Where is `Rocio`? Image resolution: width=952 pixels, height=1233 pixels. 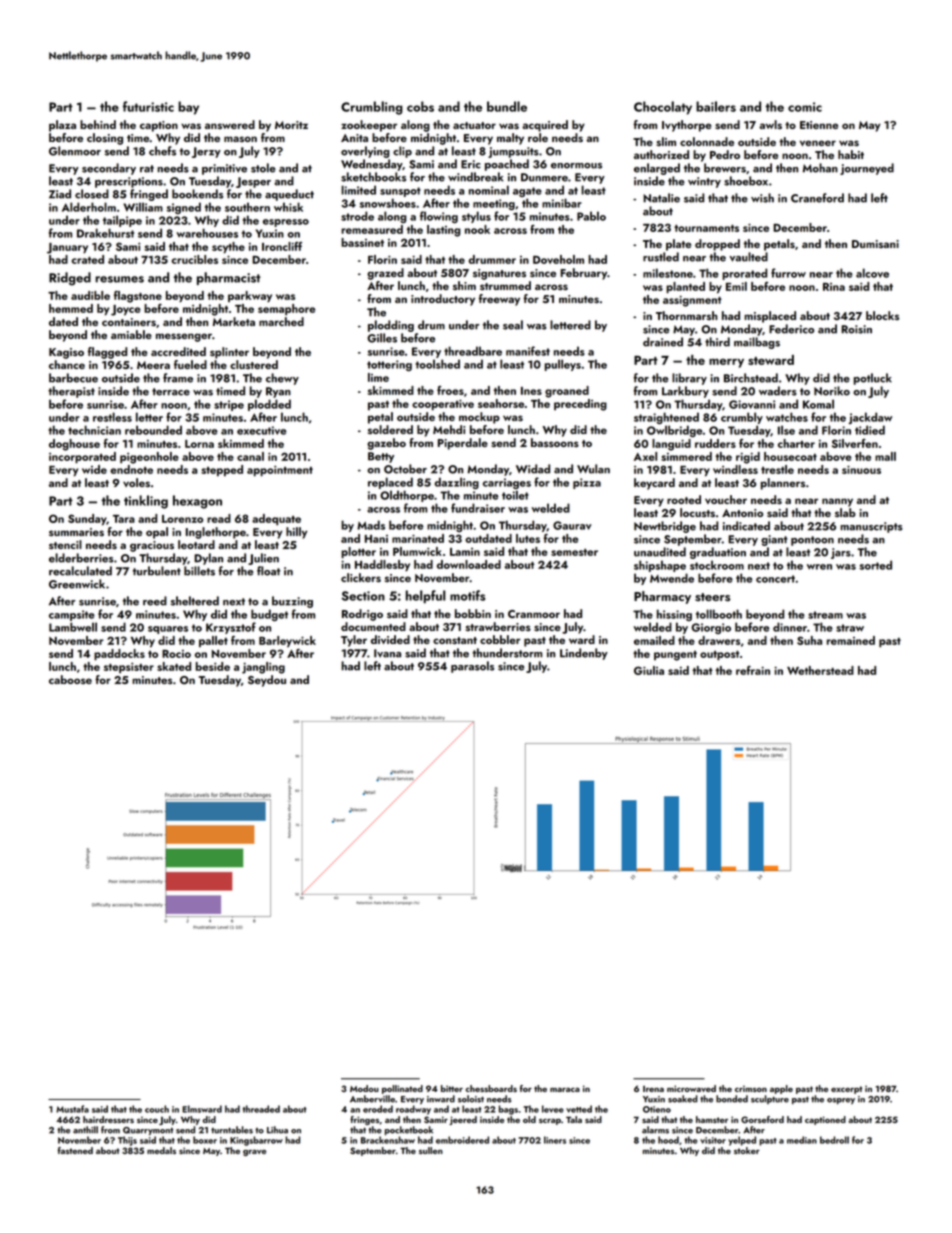
Rocio is located at coordinates (176, 654).
